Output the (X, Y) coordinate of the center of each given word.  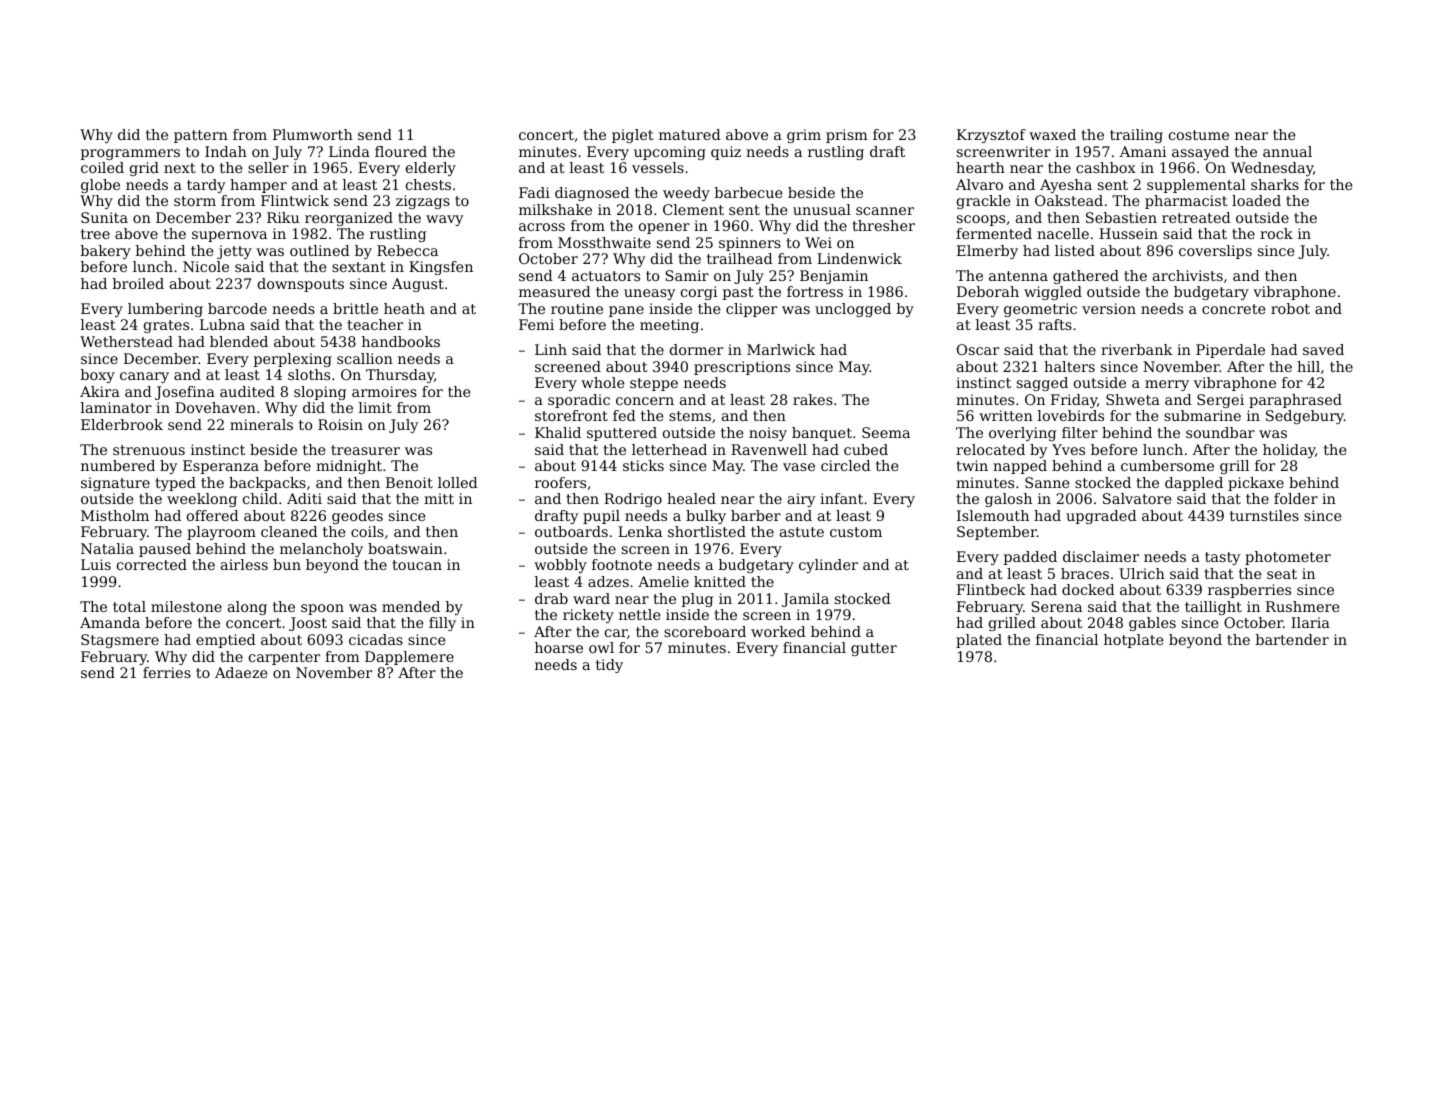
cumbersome (1167, 465)
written (1006, 415)
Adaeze (241, 672)
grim (804, 136)
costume (1199, 135)
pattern (201, 136)
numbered (118, 465)
